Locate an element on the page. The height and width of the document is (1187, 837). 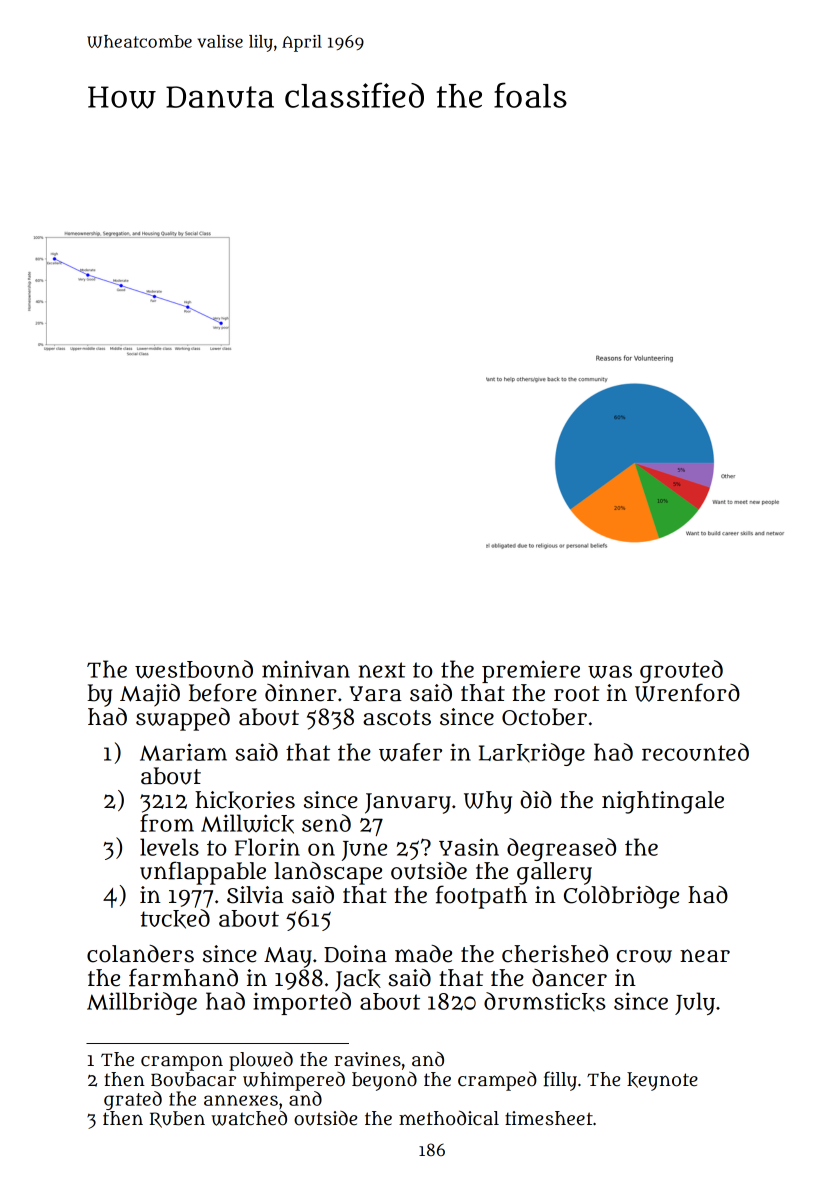
Millbridge is located at coordinates (142, 1003).
